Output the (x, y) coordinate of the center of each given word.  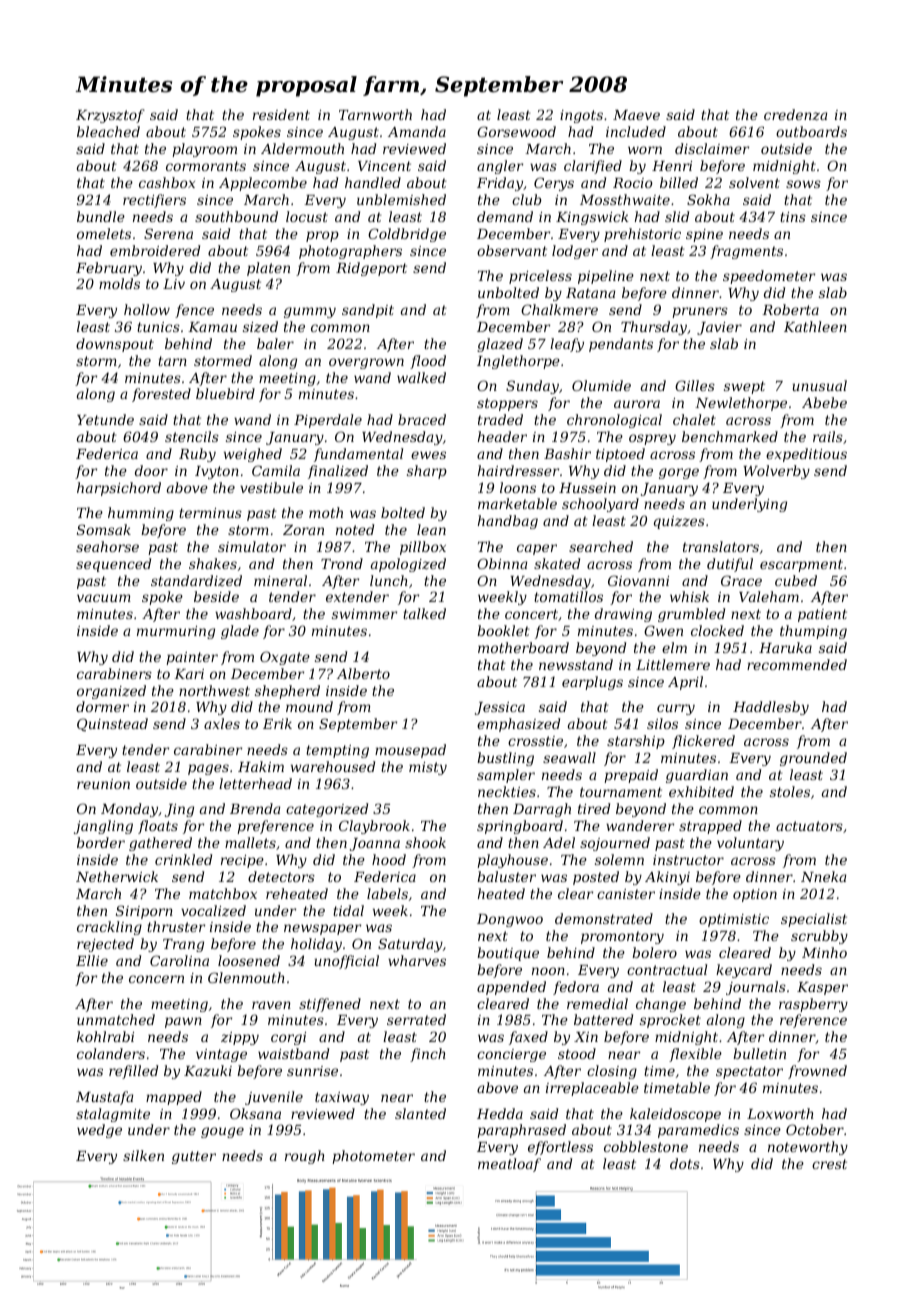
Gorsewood (516, 131)
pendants (621, 345)
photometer (373, 1157)
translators (721, 546)
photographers (350, 252)
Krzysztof (110, 116)
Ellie (92, 960)
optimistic (734, 920)
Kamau (212, 327)
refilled (133, 1072)
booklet (503, 630)
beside (216, 596)
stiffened (330, 1005)
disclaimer (712, 148)
